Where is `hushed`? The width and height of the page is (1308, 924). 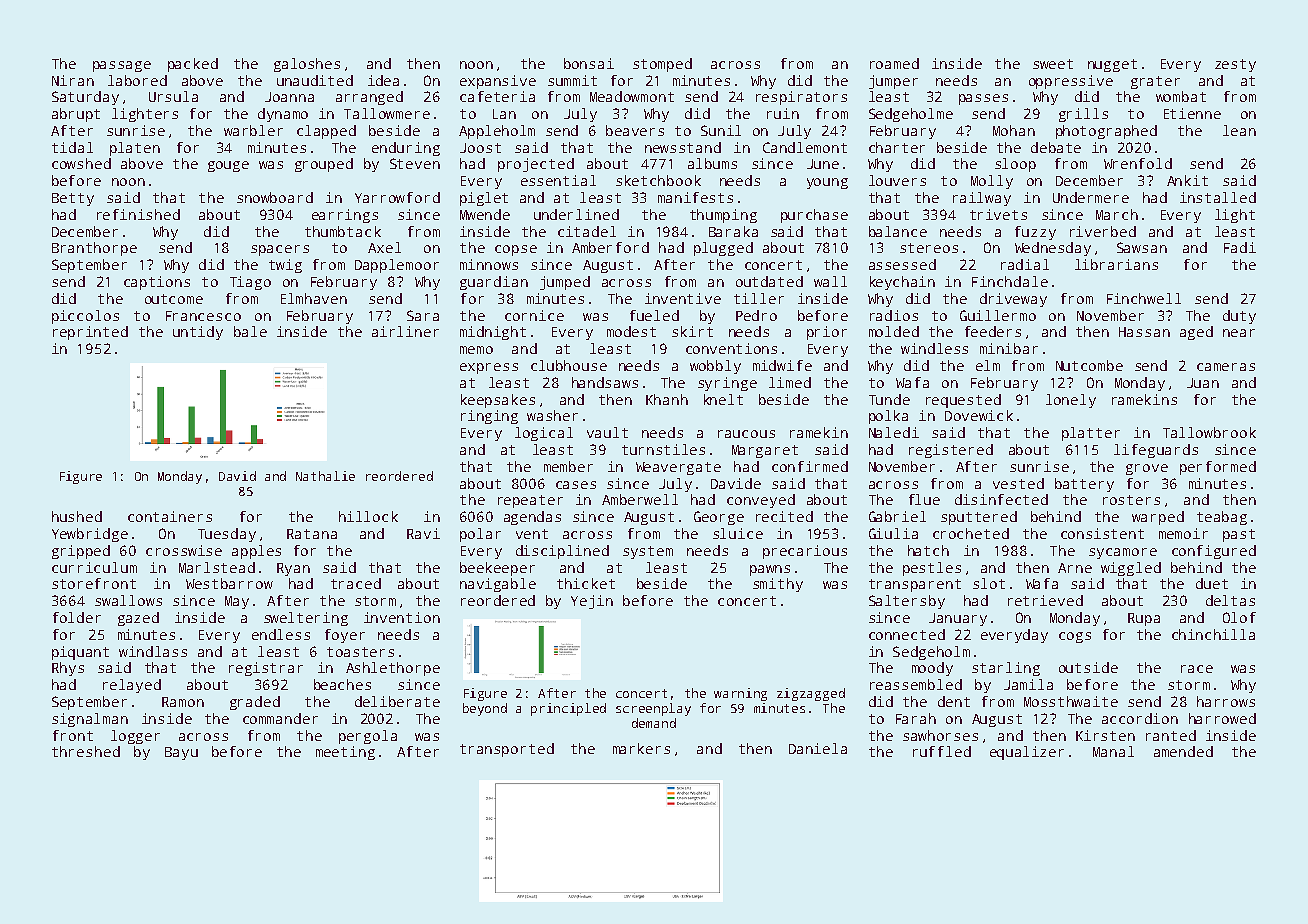
hushed is located at coordinates (77, 516).
